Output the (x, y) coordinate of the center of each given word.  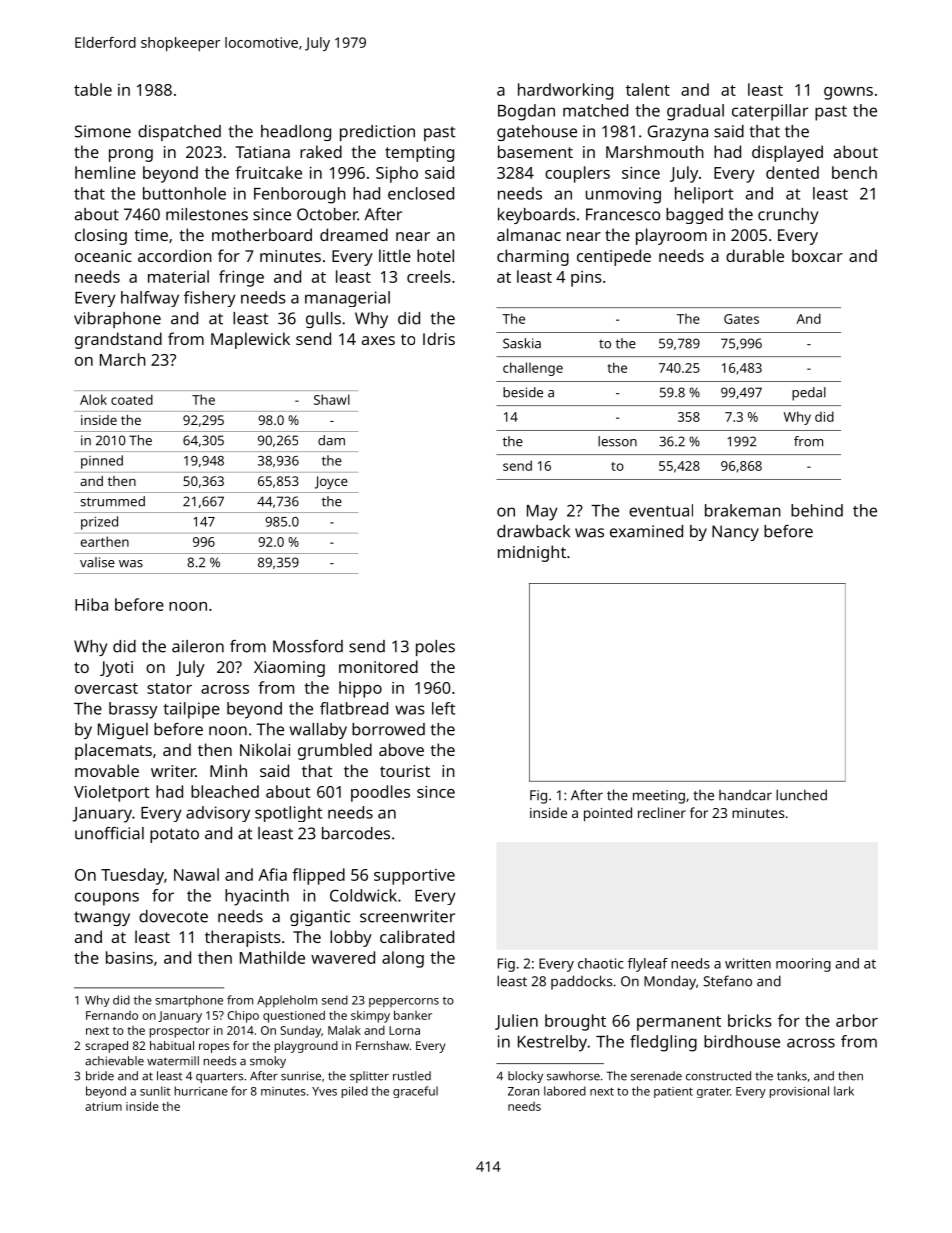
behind (817, 510)
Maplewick (250, 340)
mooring (803, 965)
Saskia (522, 343)
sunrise (301, 1076)
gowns (848, 93)
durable (755, 255)
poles (435, 648)
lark (844, 1091)
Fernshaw (382, 1045)
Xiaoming (289, 669)
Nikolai (265, 749)
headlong (296, 133)
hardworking (565, 91)
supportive (414, 877)
